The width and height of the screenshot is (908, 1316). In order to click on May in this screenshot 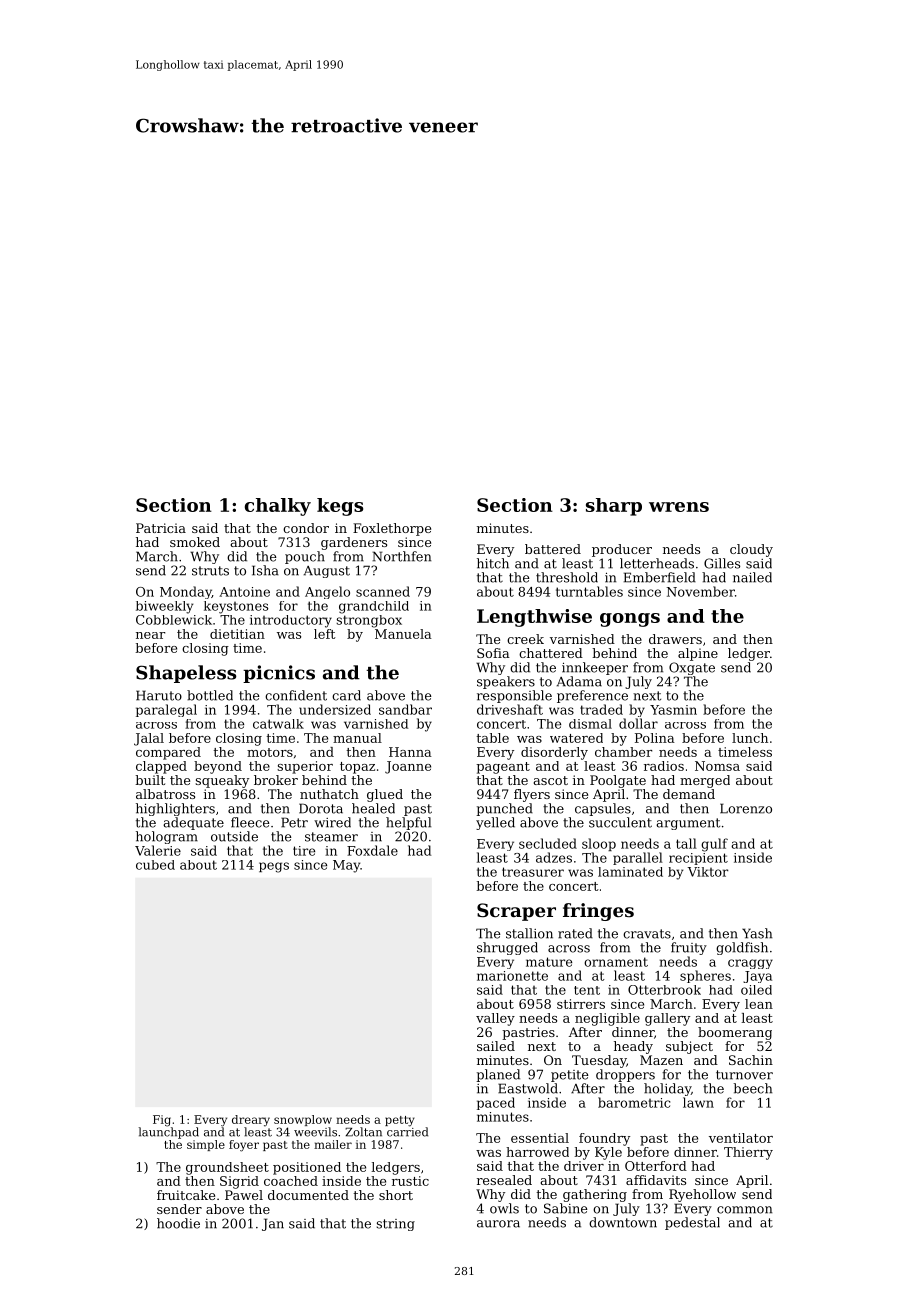, I will do `click(346, 866)`.
